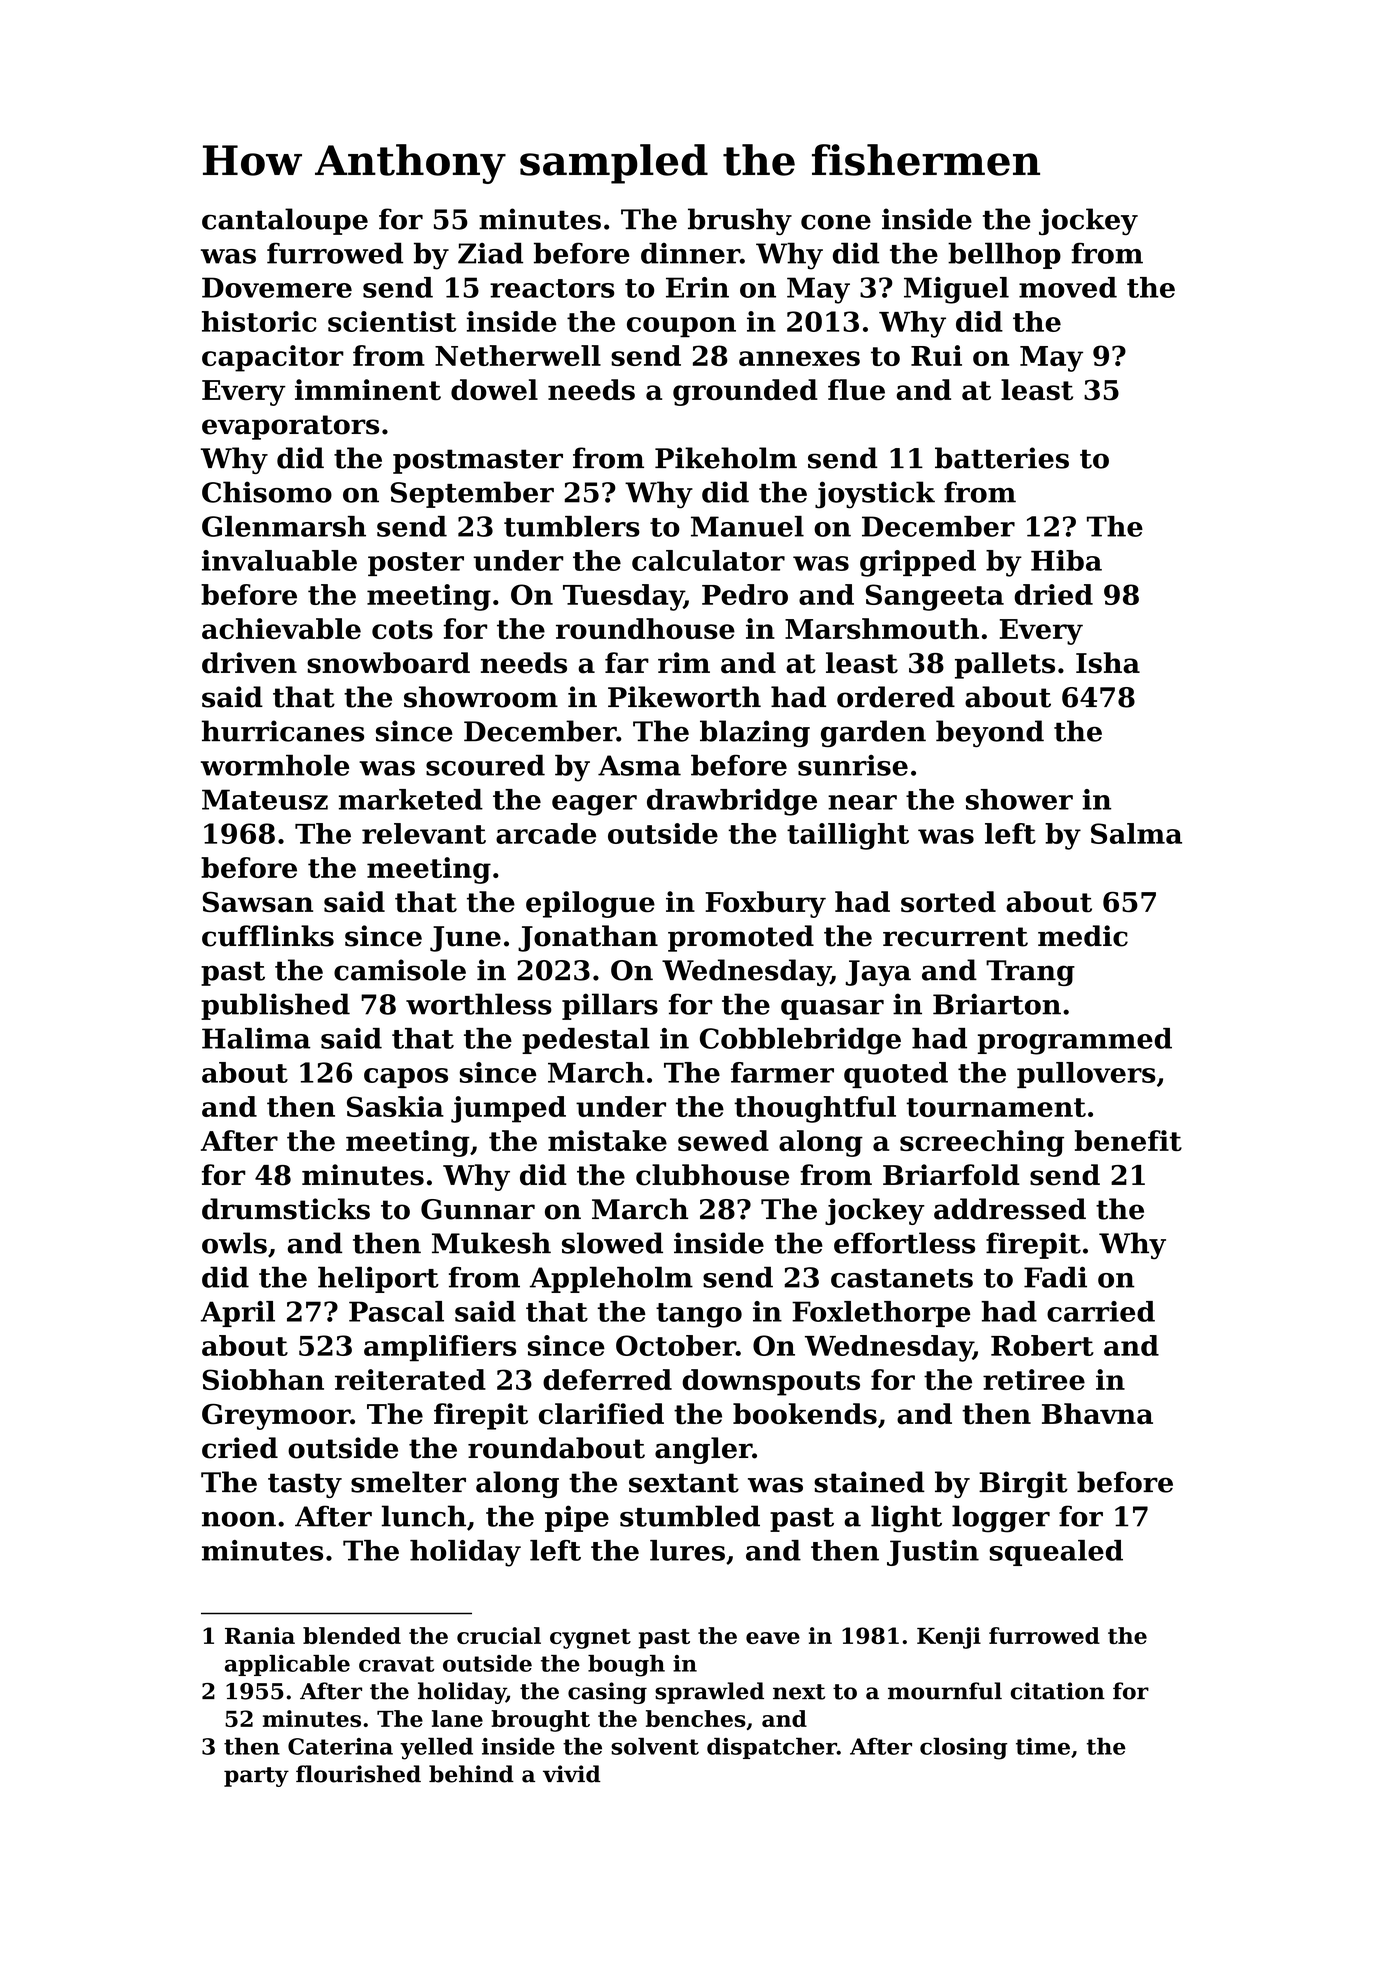  What do you see at coordinates (267, 492) in the screenshot?
I see `Chisomo` at bounding box center [267, 492].
